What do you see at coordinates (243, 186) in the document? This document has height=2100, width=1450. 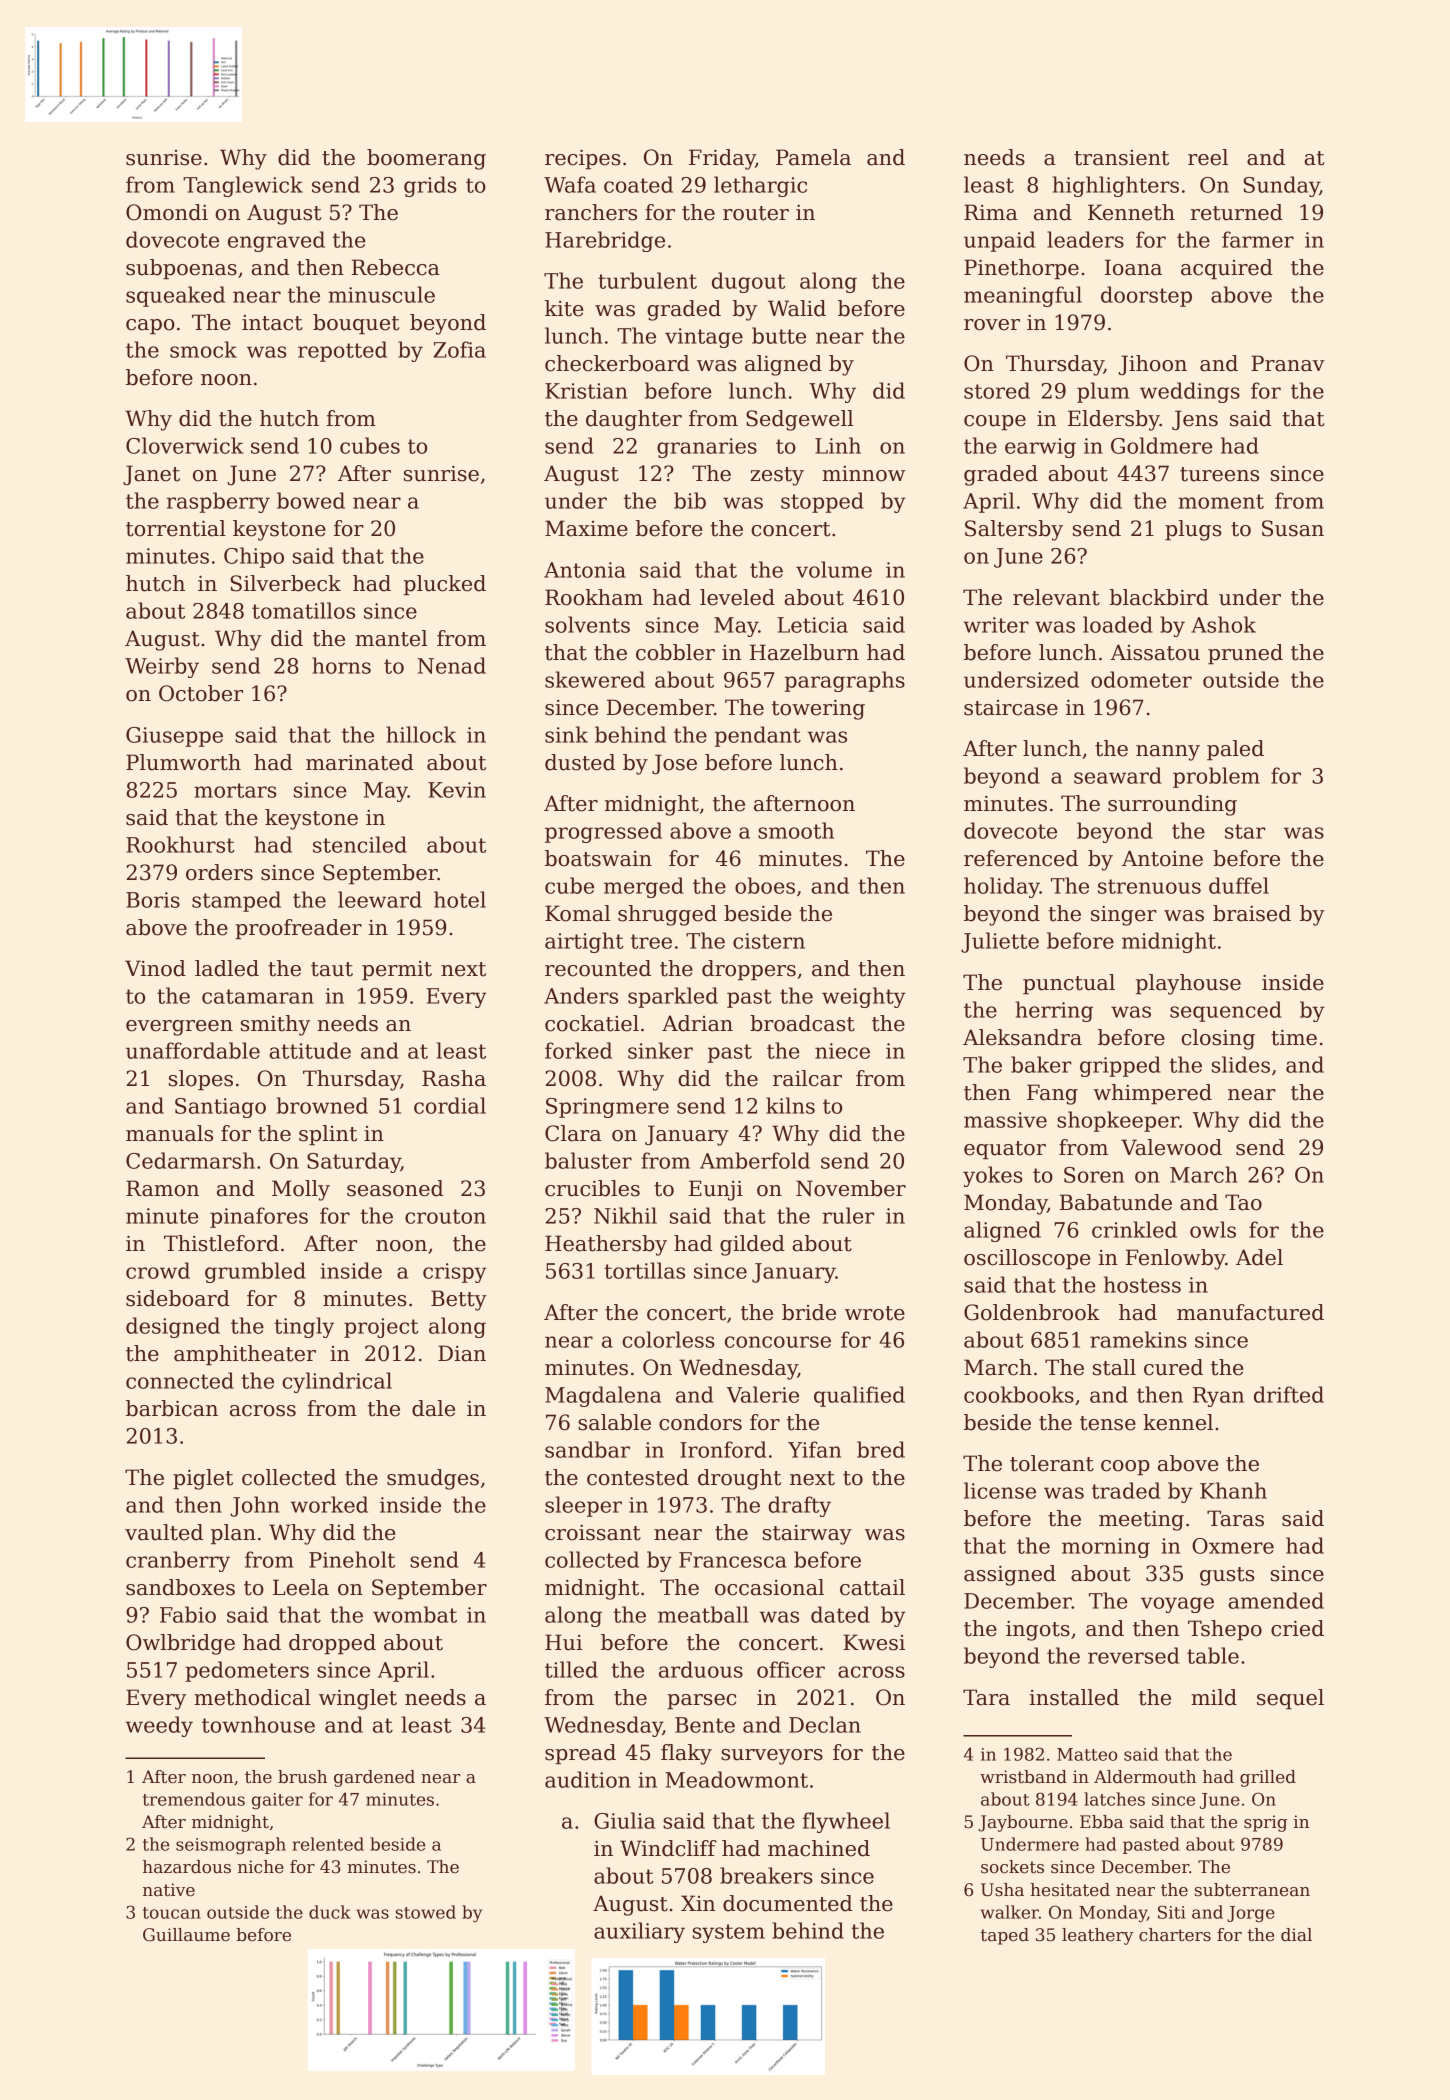 I see `Tanglewick` at bounding box center [243, 186].
